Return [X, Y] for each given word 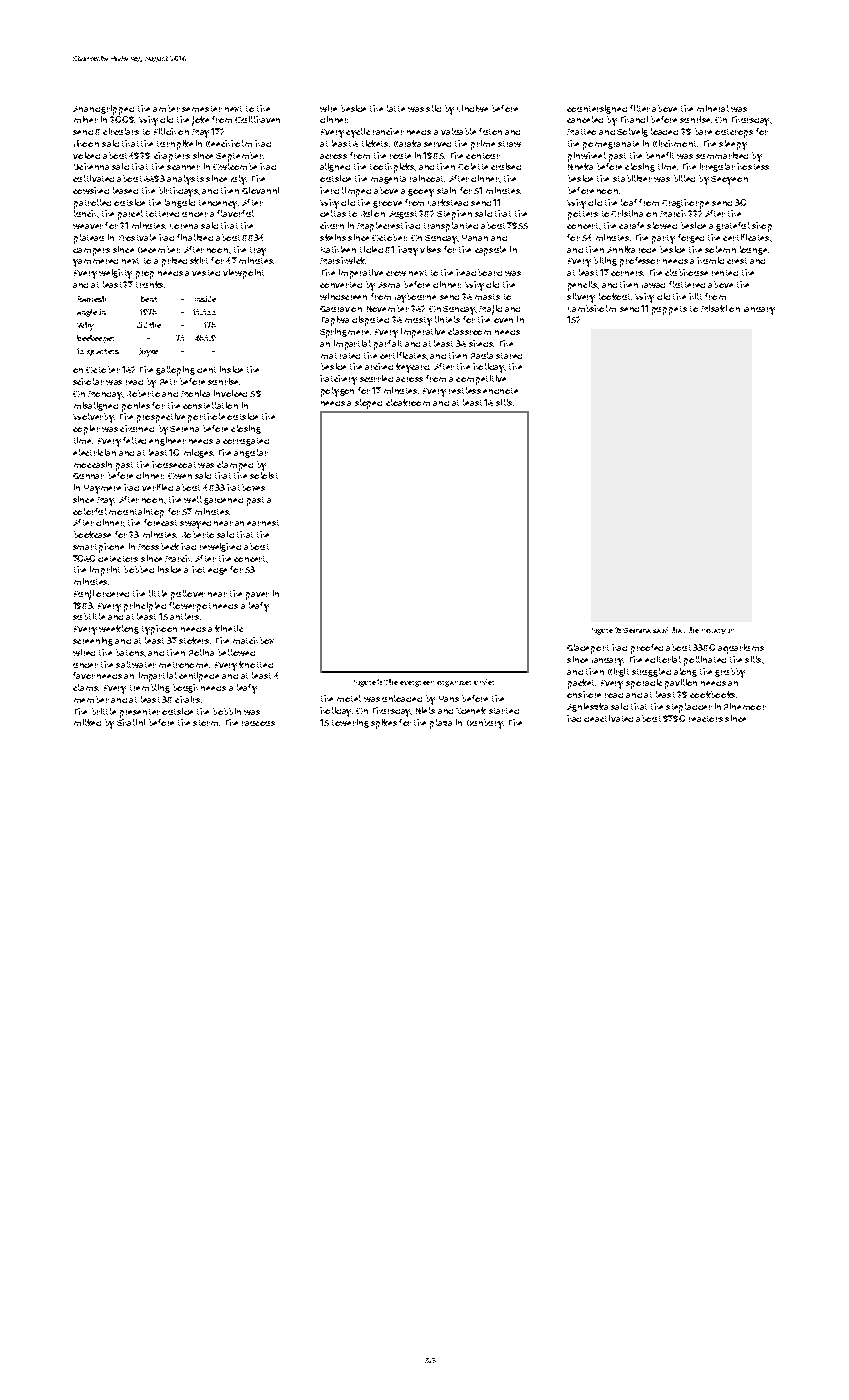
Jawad [653, 285]
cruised [506, 166]
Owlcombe [235, 166]
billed [684, 178]
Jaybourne [415, 298]
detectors [118, 559]
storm [205, 723]
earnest [263, 523]
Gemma [637, 630]
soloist [264, 475]
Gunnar [88, 476]
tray [258, 251]
